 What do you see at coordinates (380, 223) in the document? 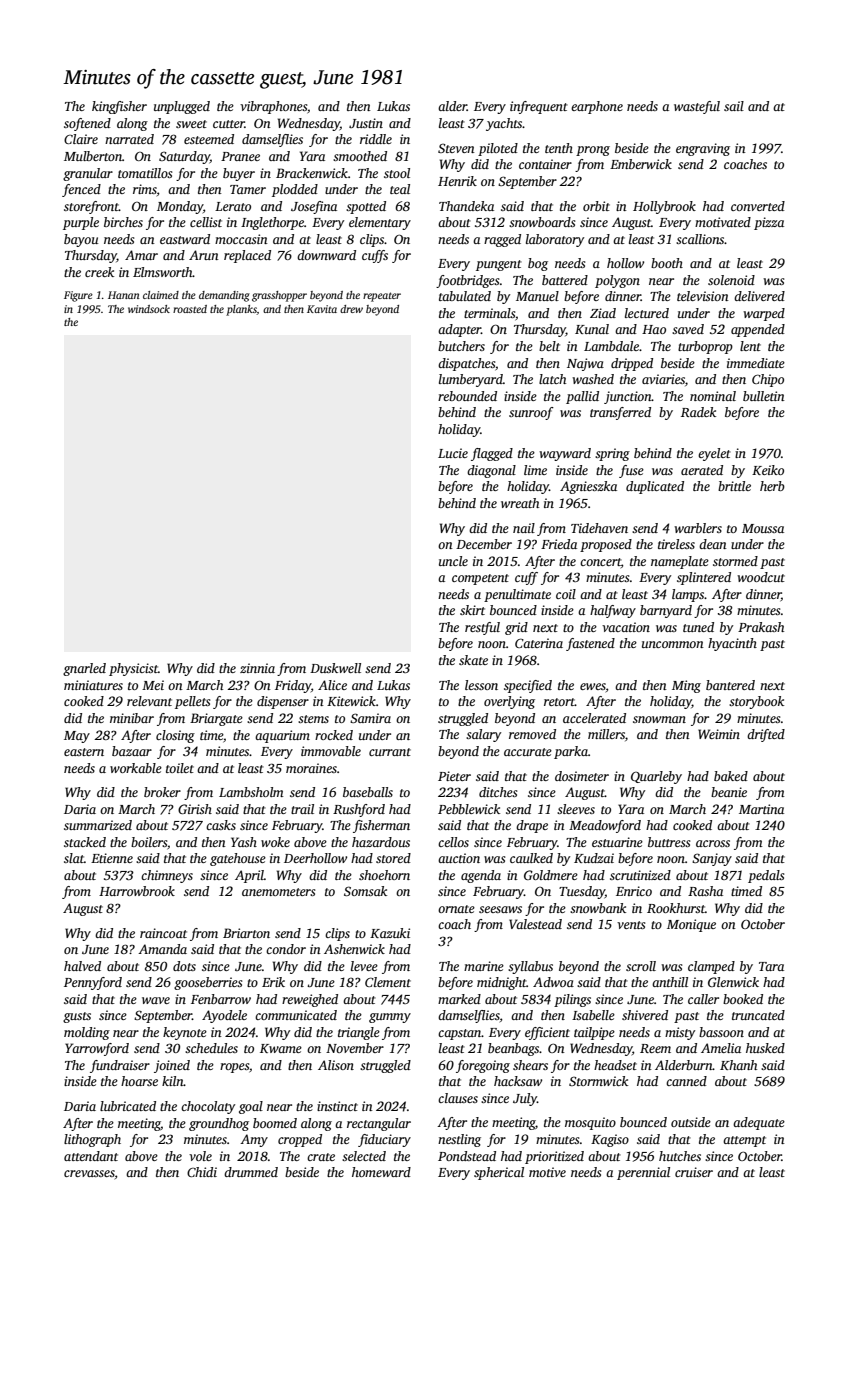
I see `elementary` at bounding box center [380, 223].
